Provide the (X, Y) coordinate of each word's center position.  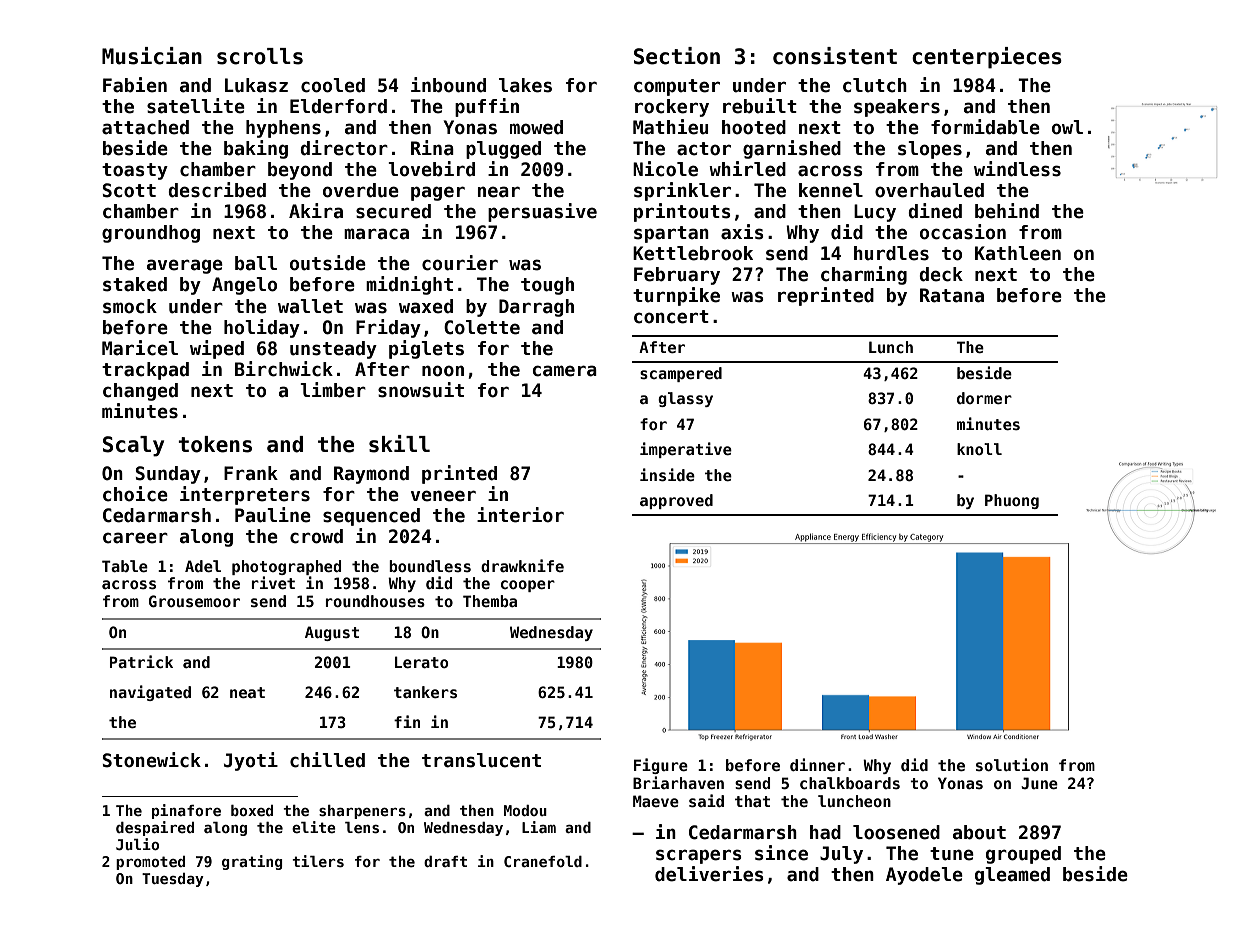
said (706, 800)
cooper (528, 586)
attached (145, 127)
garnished (792, 149)
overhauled (929, 190)
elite (314, 827)
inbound (448, 85)
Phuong (1012, 501)
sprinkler (682, 191)
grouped (1023, 855)
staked (135, 284)
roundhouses (375, 601)
